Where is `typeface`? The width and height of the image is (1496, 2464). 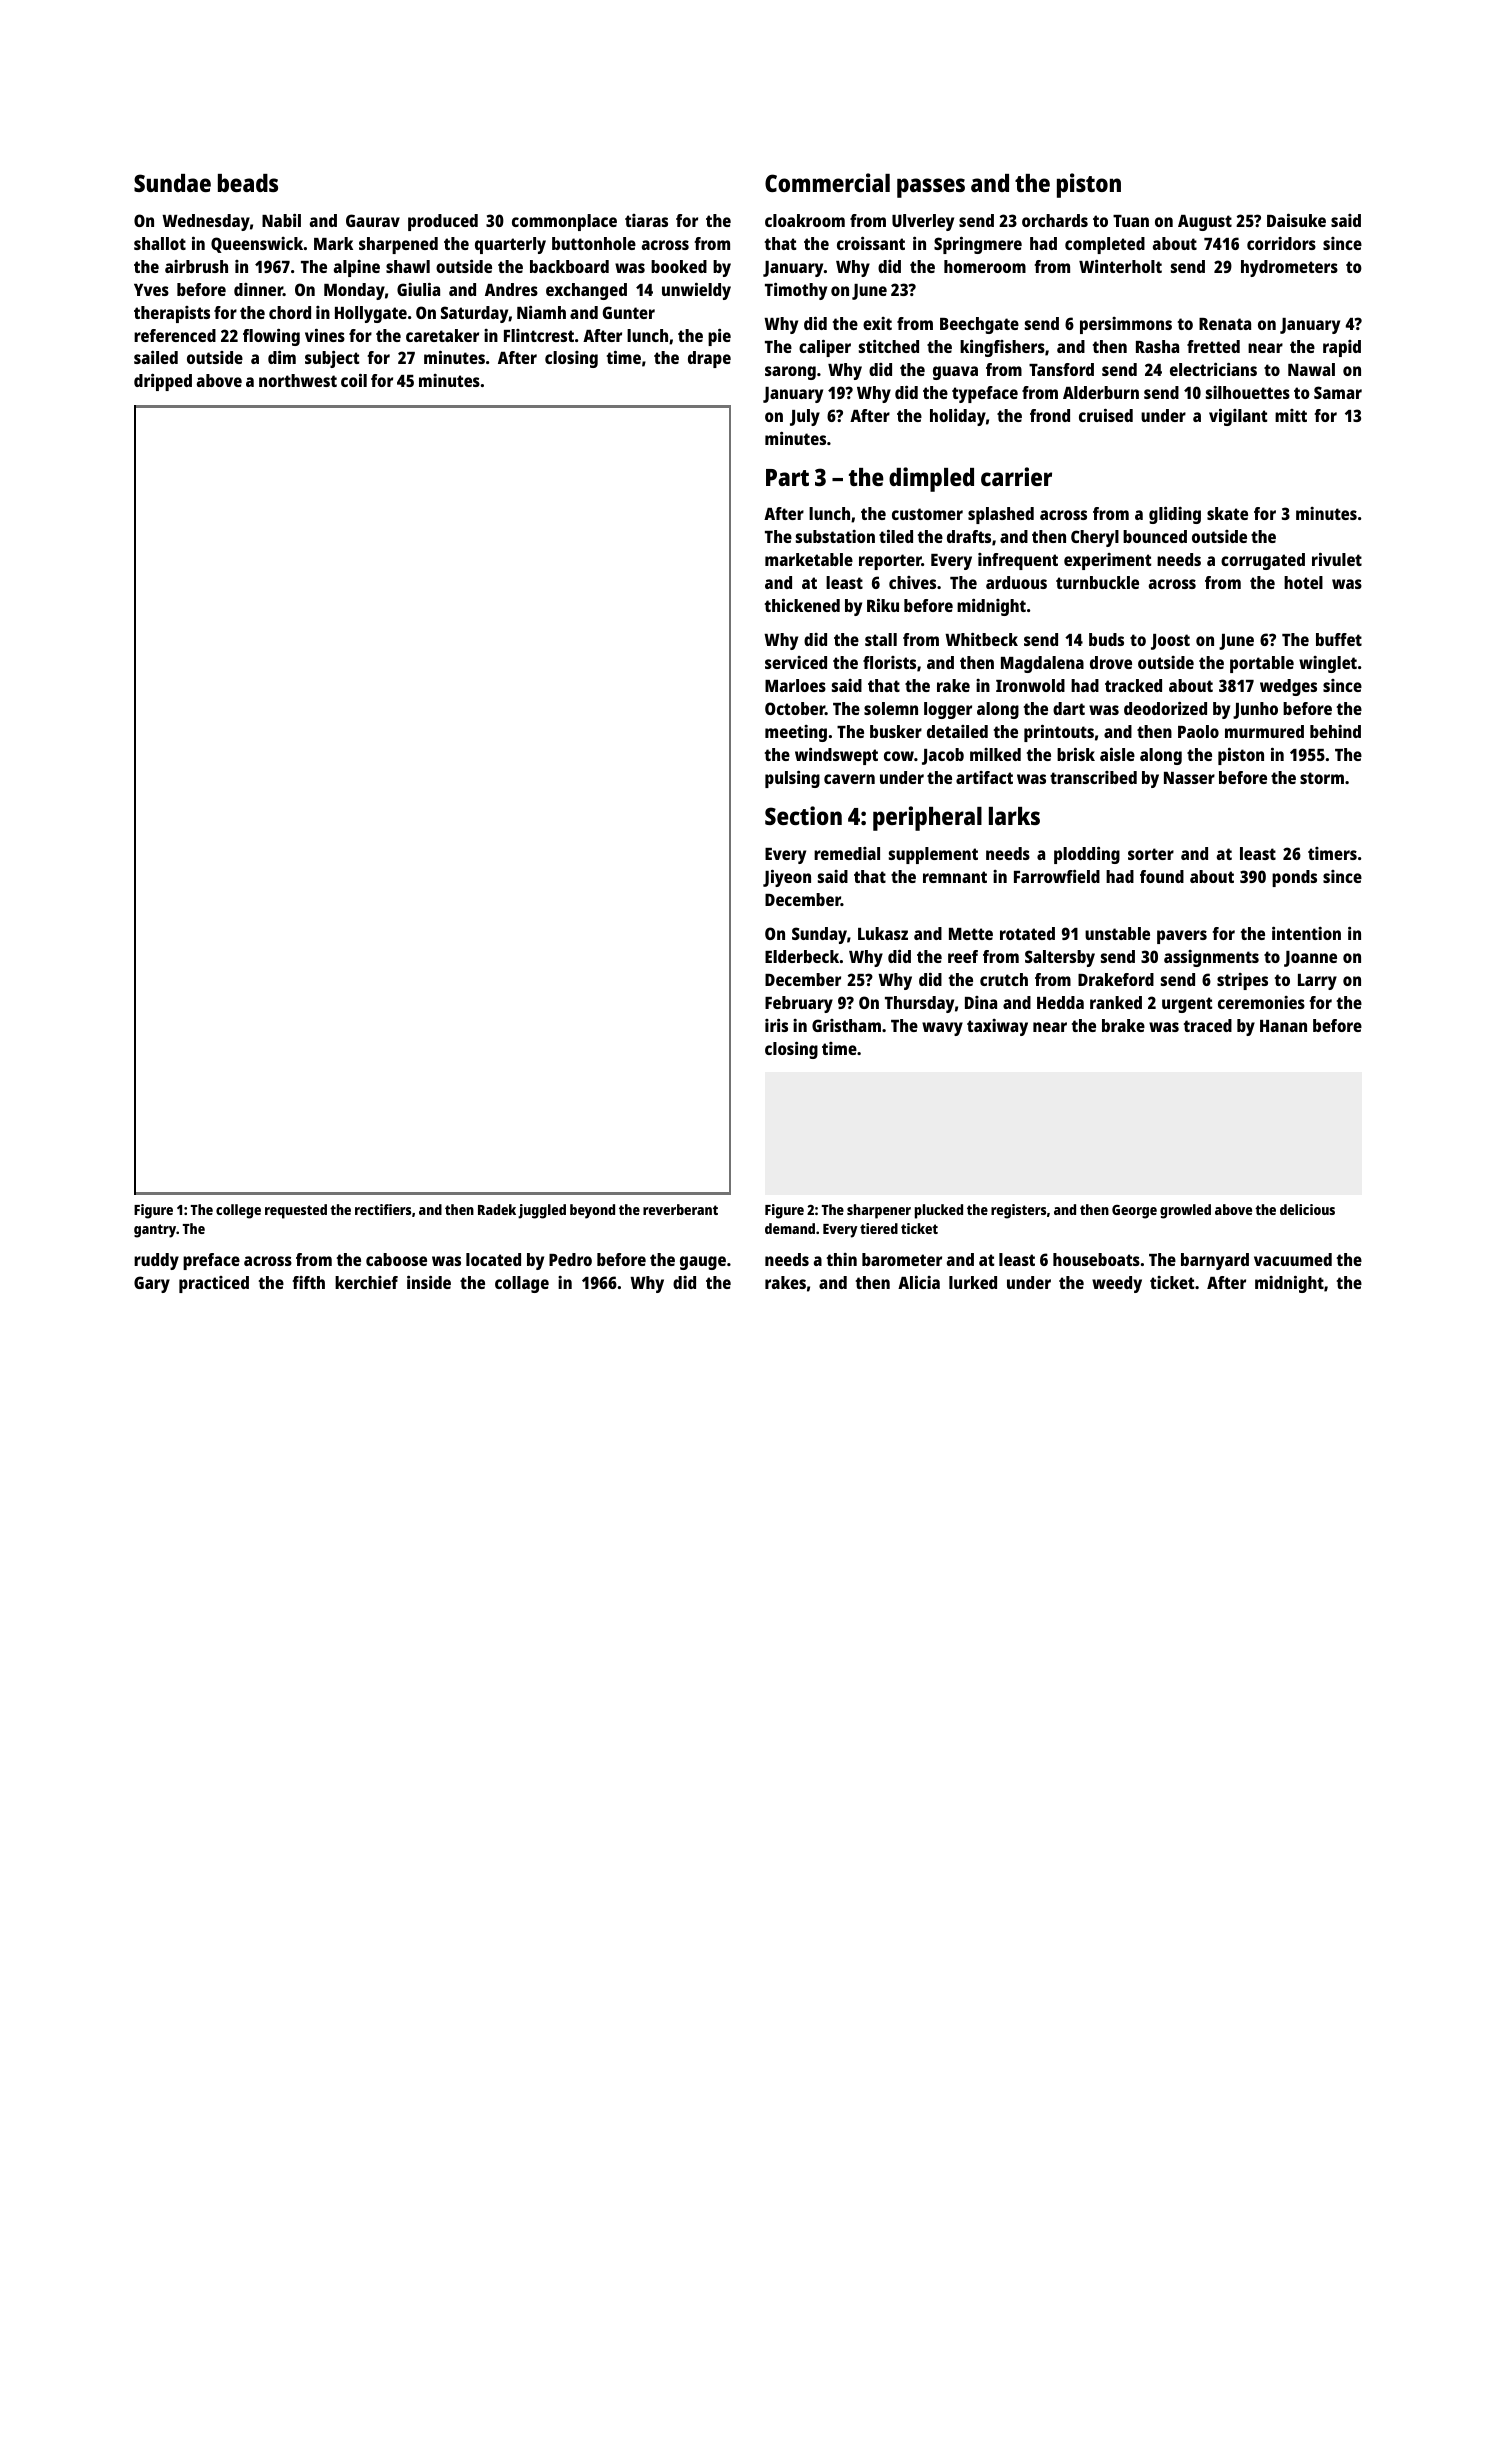 typeface is located at coordinates (985, 394).
